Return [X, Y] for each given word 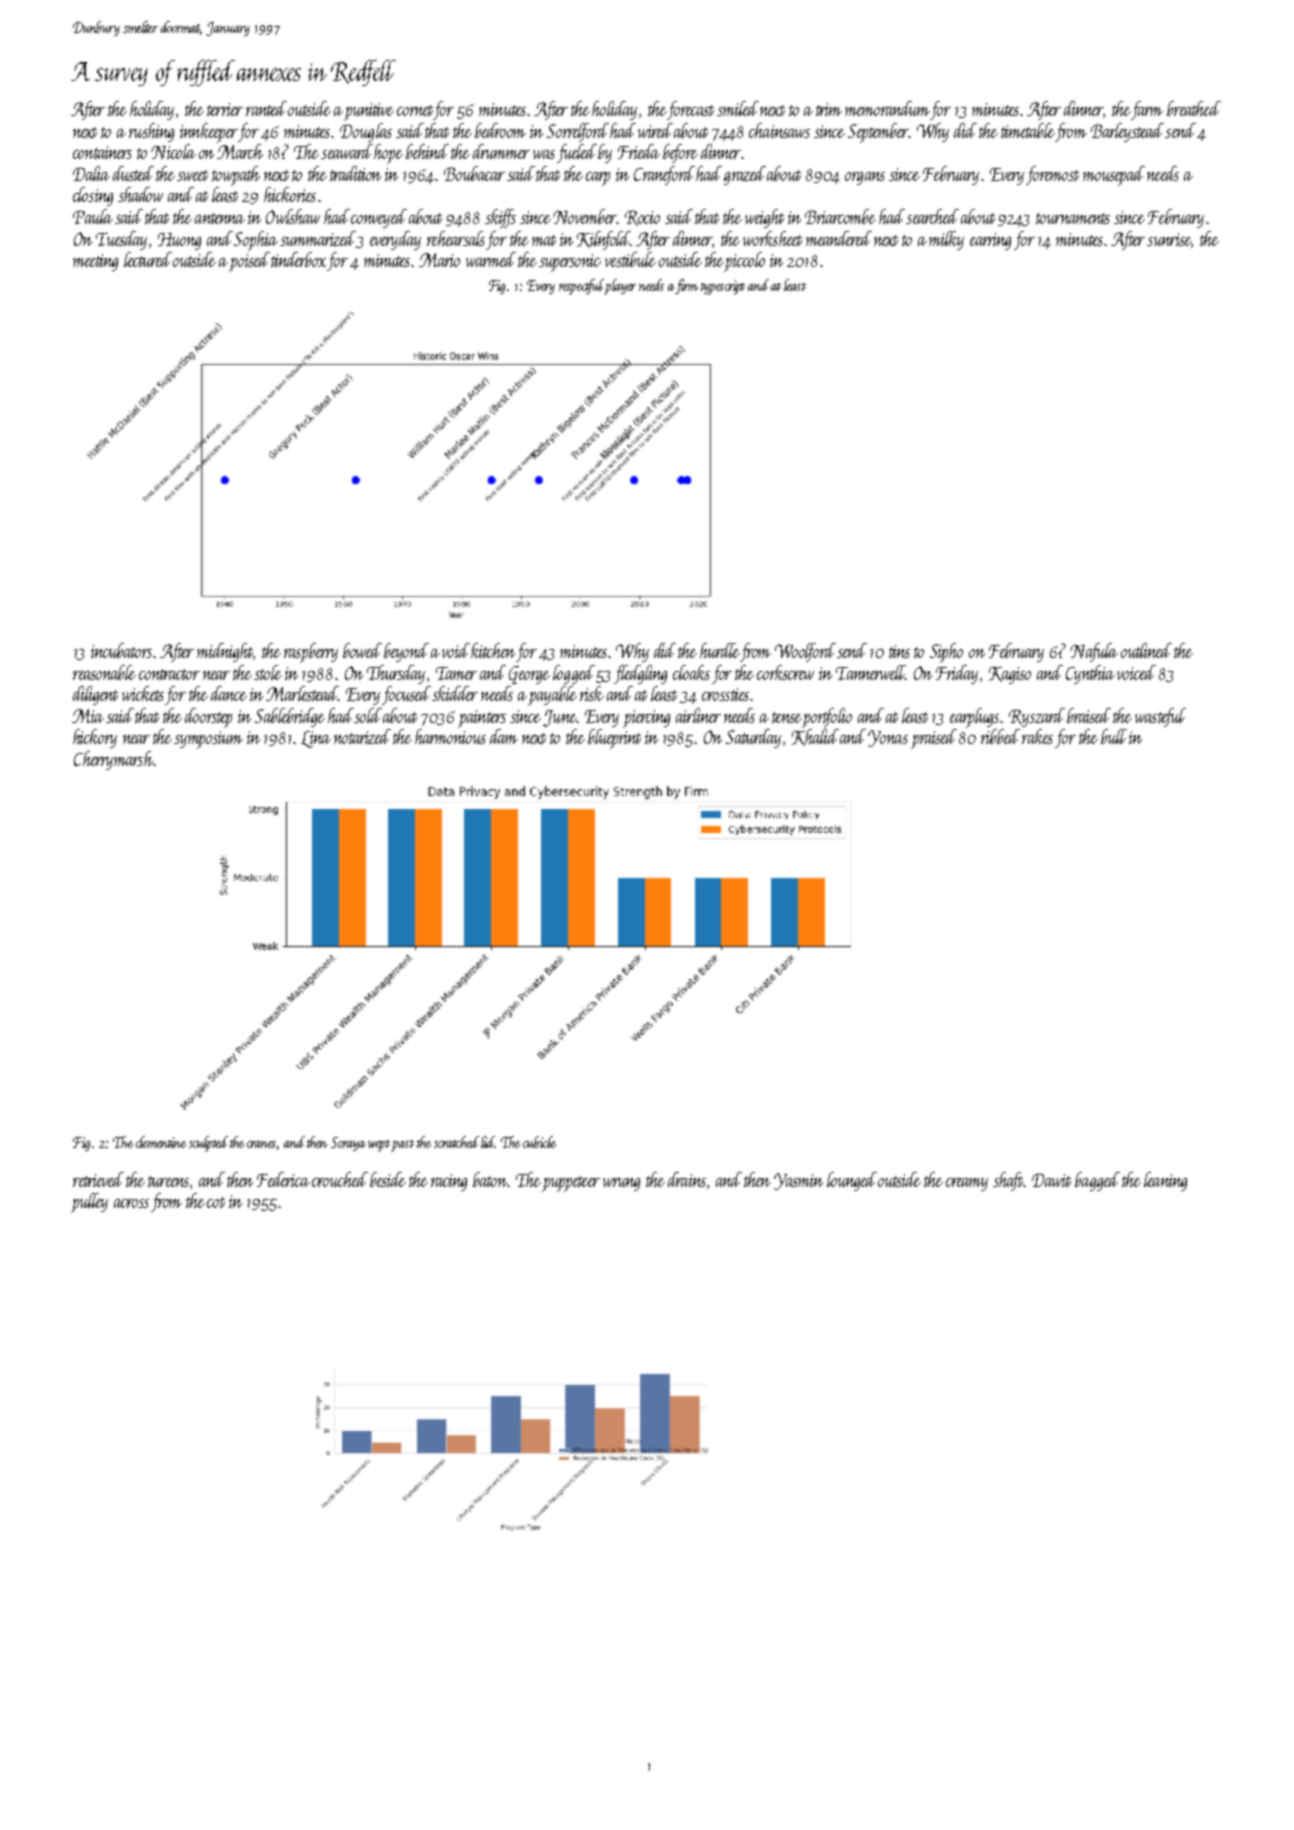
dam [504, 736]
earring [990, 241]
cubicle [539, 1142]
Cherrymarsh [113, 760]
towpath [236, 176]
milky [946, 240]
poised [249, 262]
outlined [1146, 650]
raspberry [311, 653]
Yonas [888, 738]
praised [934, 739]
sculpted [208, 1144]
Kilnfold [604, 240]
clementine [161, 1142]
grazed [745, 175]
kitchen [493, 650]
